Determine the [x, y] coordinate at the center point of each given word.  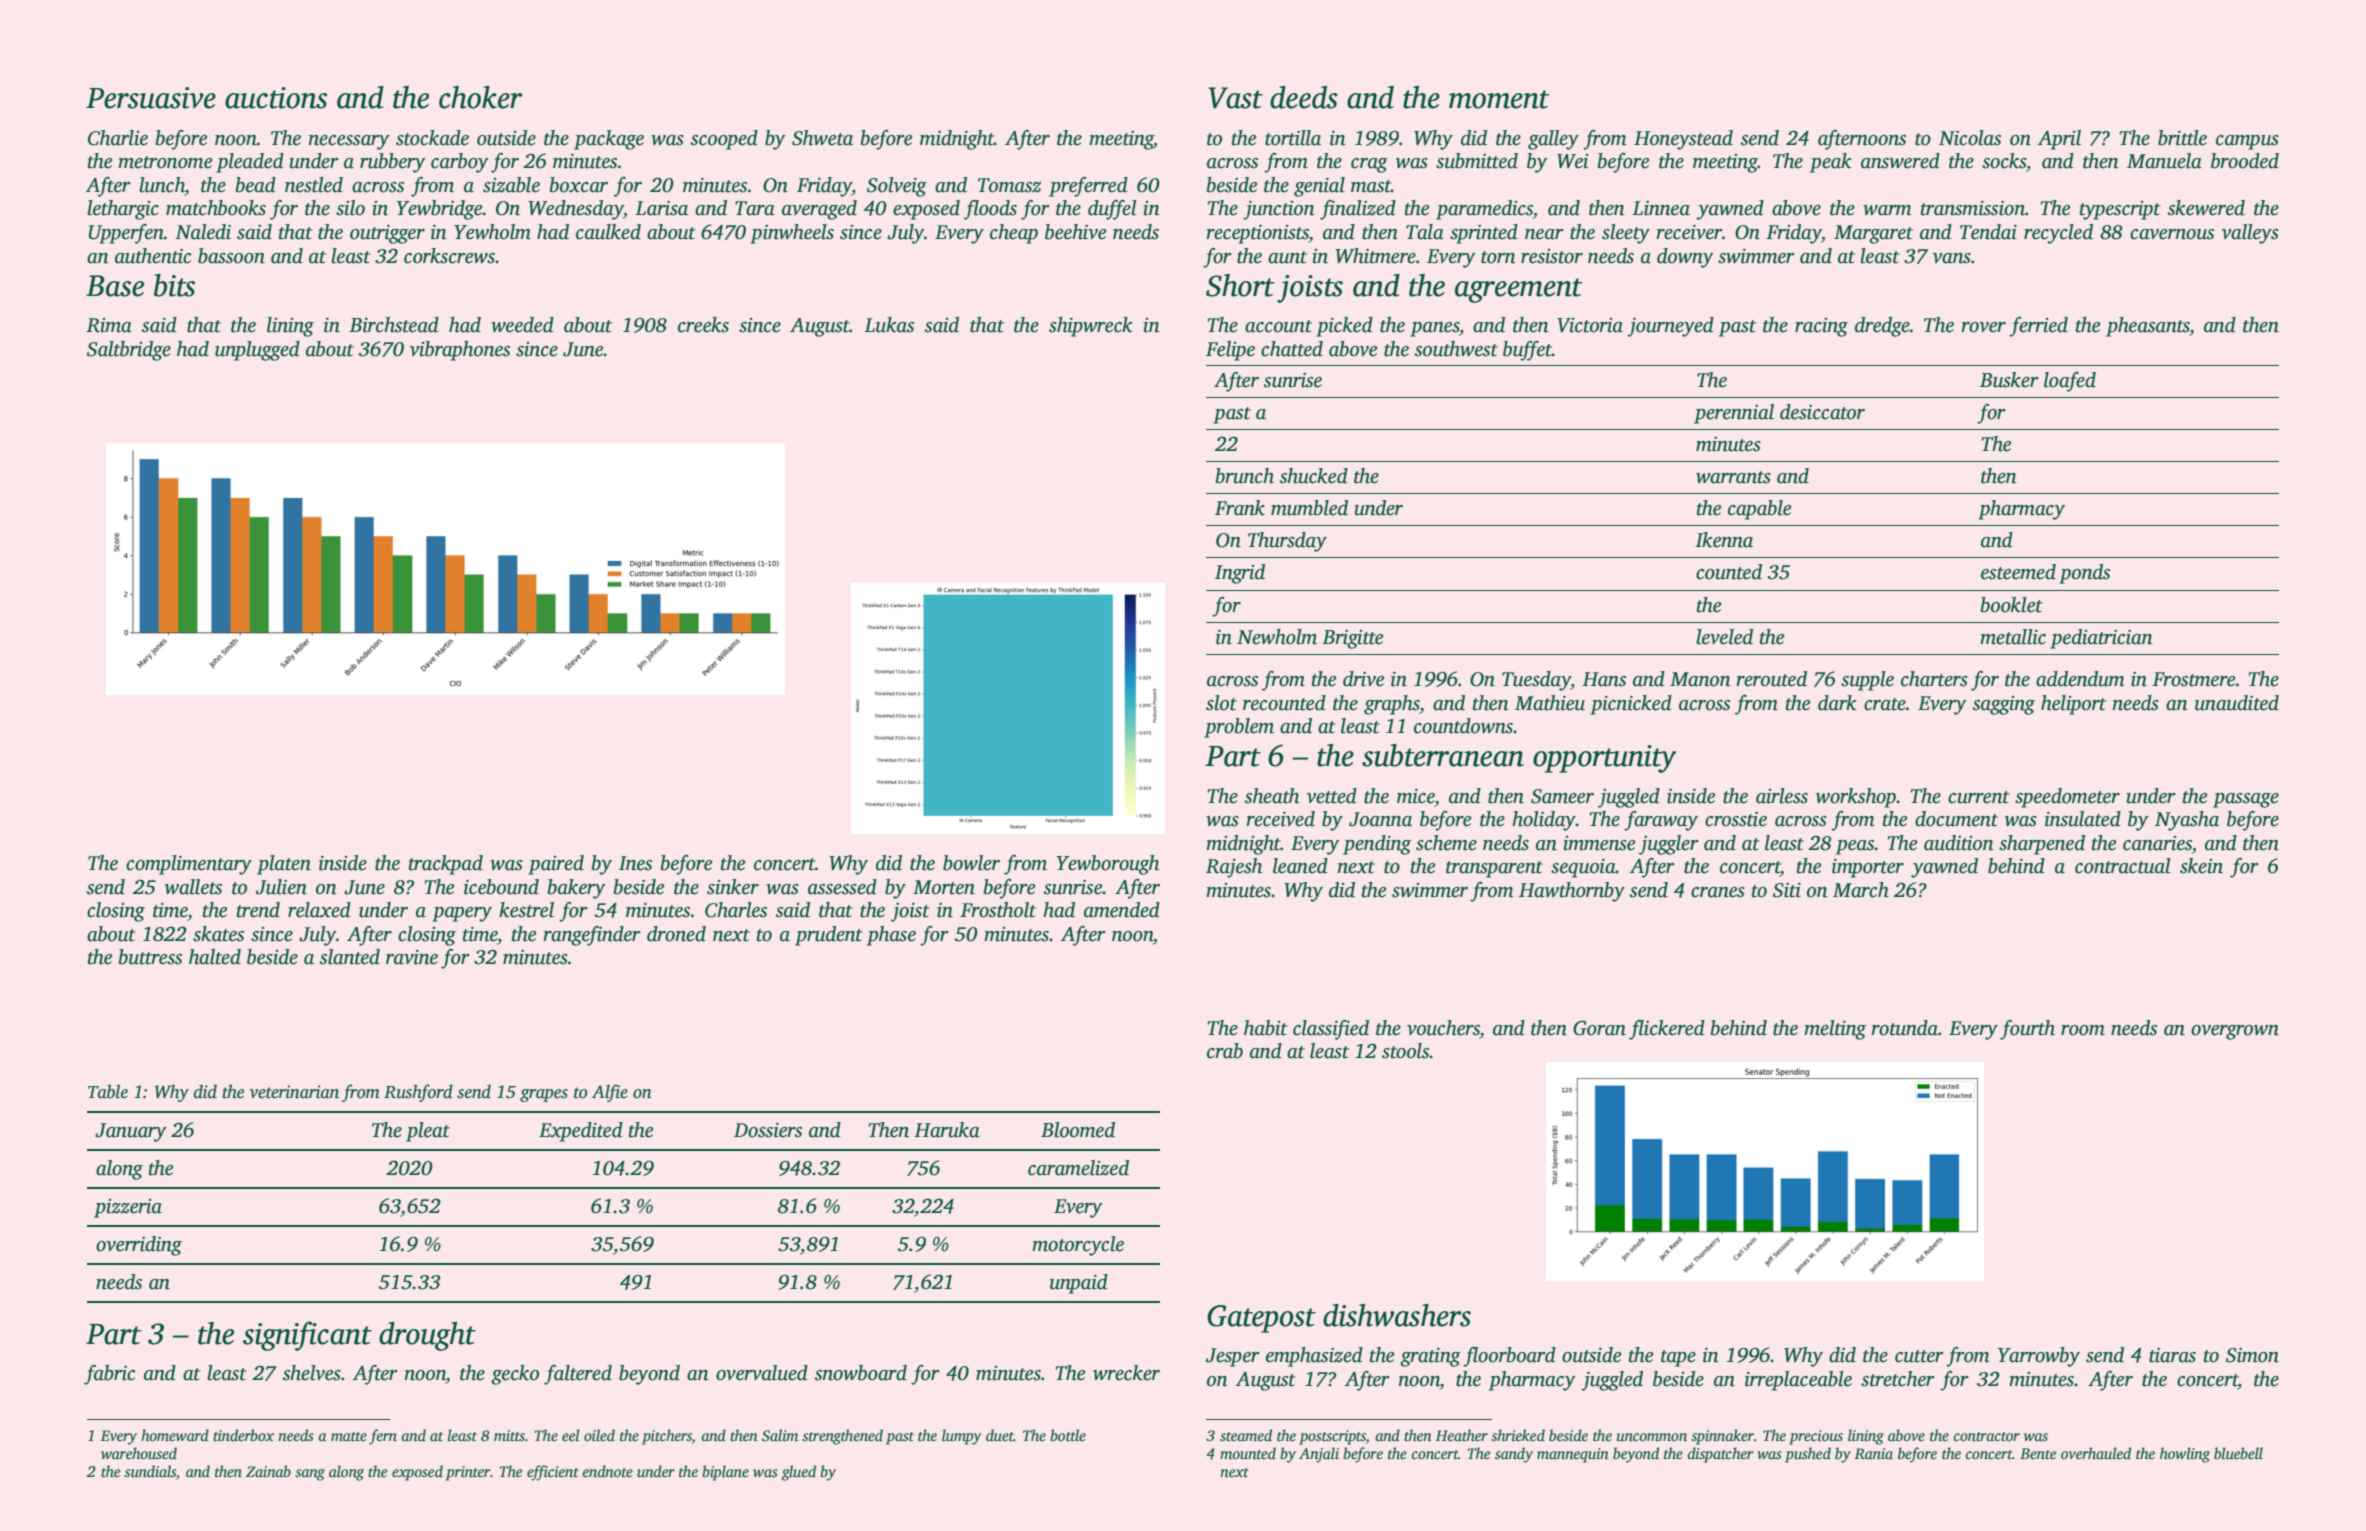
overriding [139, 1246]
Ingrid [1240, 574]
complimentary [189, 865]
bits [174, 285]
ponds [2084, 574]
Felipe [1230, 351]
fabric [109, 1375]
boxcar [579, 185]
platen [284, 865]
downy [1685, 258]
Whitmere [1375, 256]
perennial [1734, 414]
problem [1239, 728]
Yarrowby [2039, 1357]
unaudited [2237, 703]
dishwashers [1397, 1315]
